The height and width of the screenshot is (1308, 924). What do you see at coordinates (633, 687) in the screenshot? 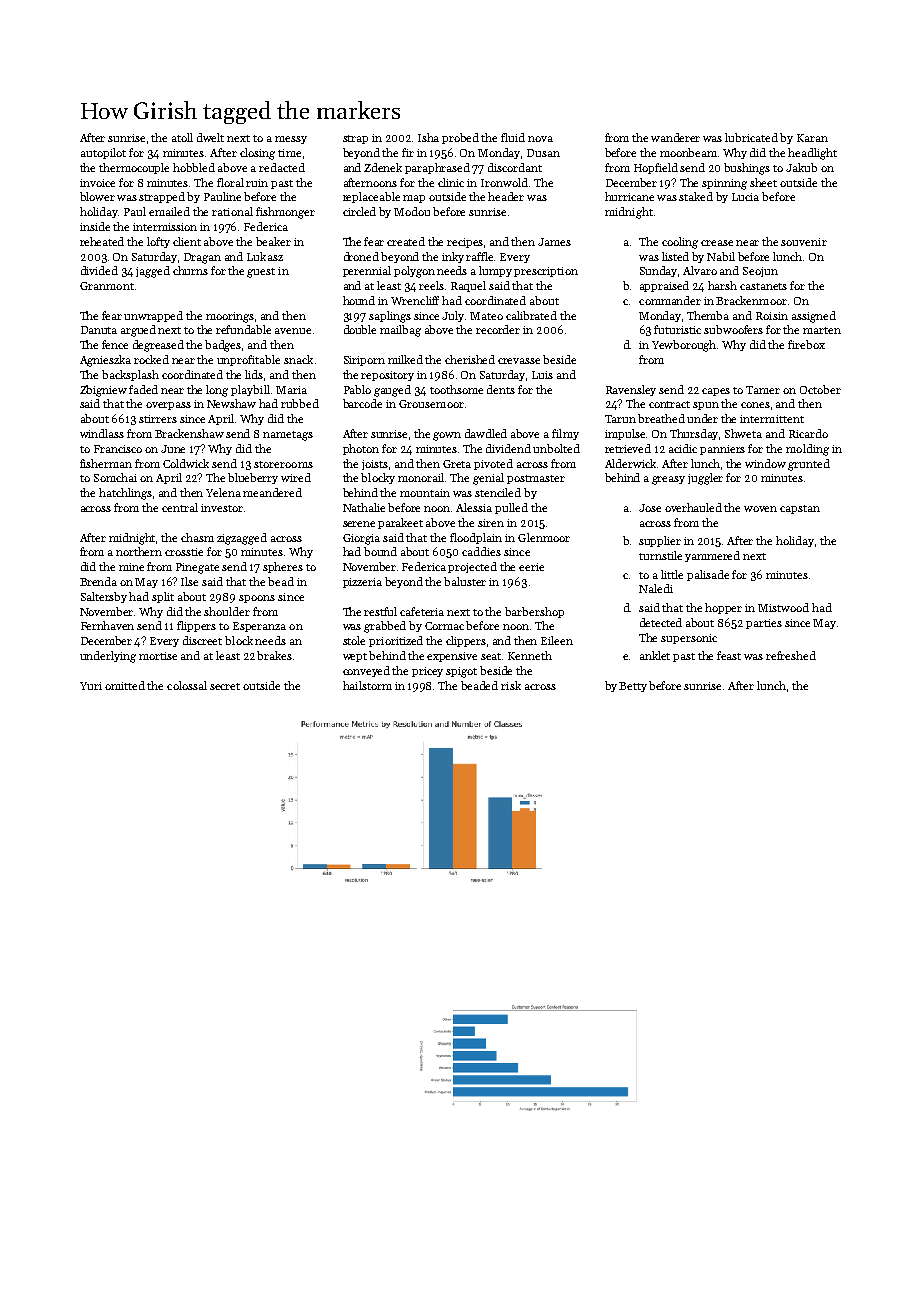
I see `Betty` at bounding box center [633, 687].
